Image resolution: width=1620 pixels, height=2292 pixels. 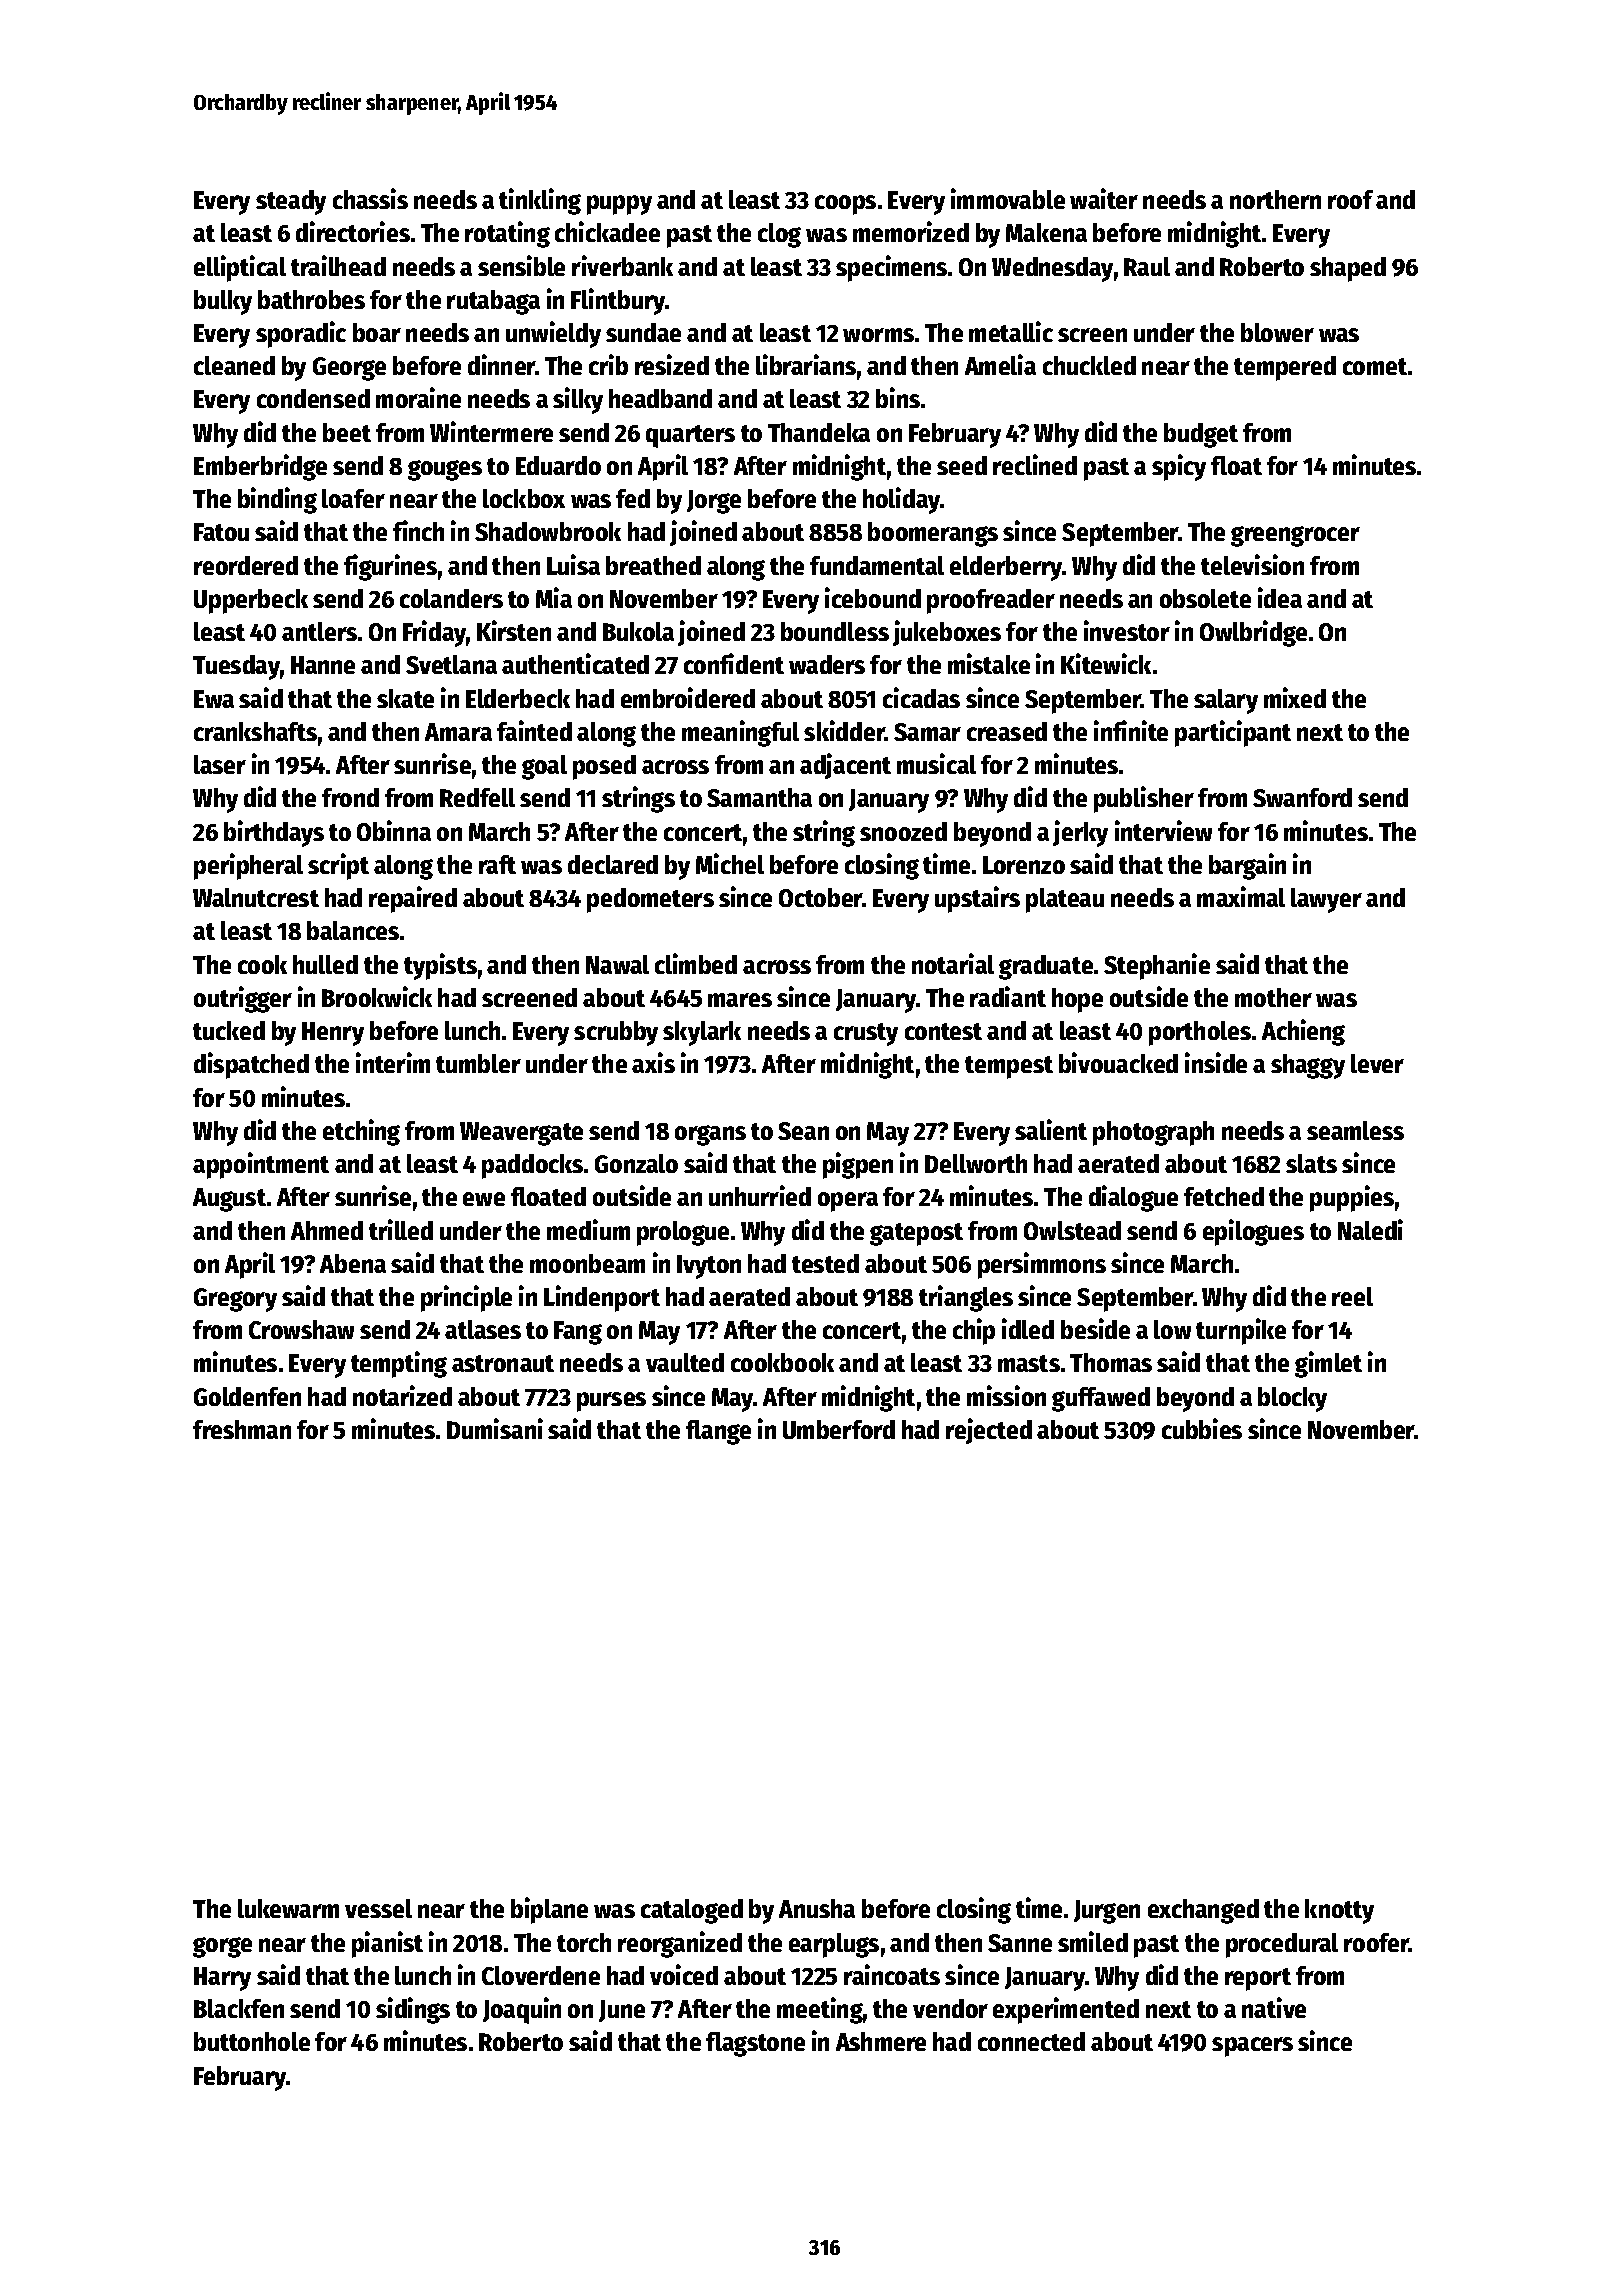 What do you see at coordinates (234, 365) in the page?
I see `cleaned` at bounding box center [234, 365].
